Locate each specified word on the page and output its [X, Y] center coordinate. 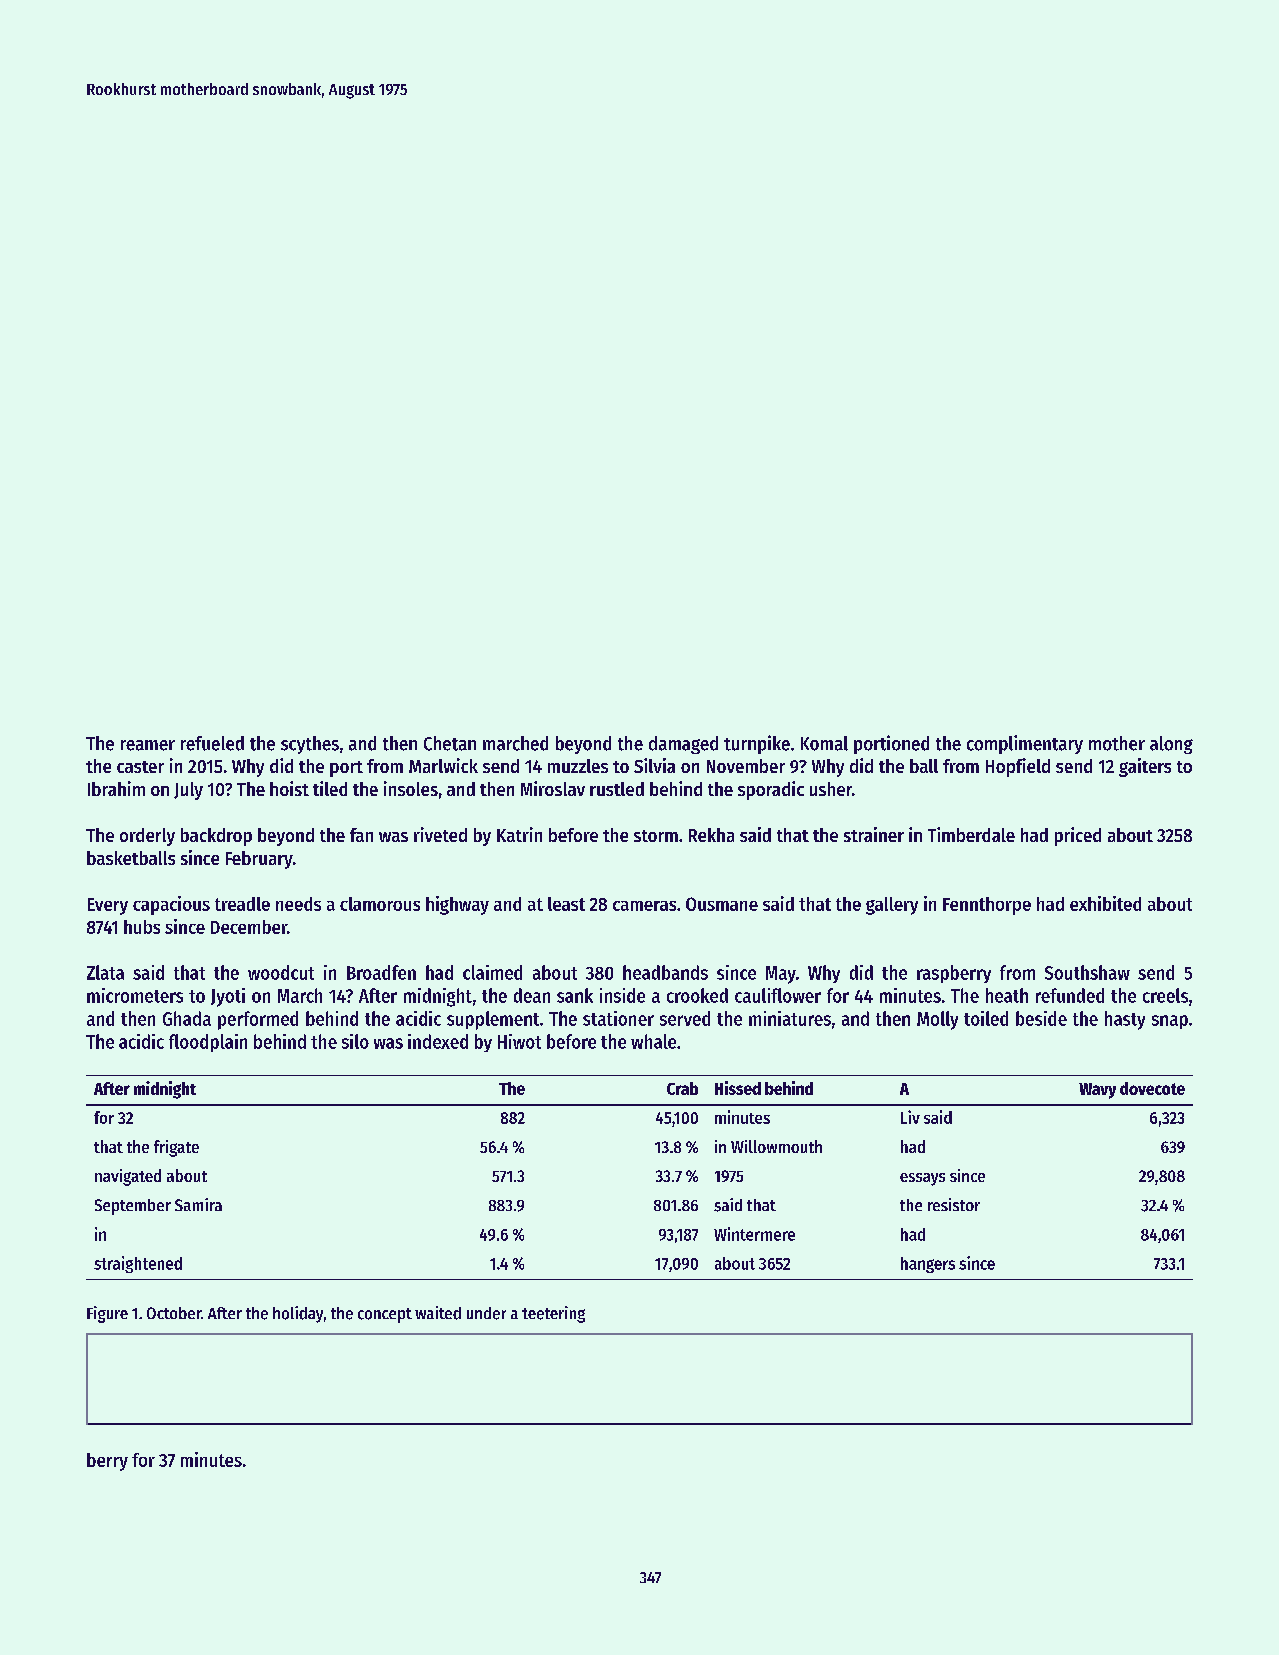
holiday [298, 1314]
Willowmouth [776, 1146]
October [174, 1313]
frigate [176, 1148]
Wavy [1097, 1091]
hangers [928, 1265]
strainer [874, 834]
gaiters [1145, 767]
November [746, 766]
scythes [310, 745]
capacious [171, 905]
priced [1078, 836]
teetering [553, 1314]
